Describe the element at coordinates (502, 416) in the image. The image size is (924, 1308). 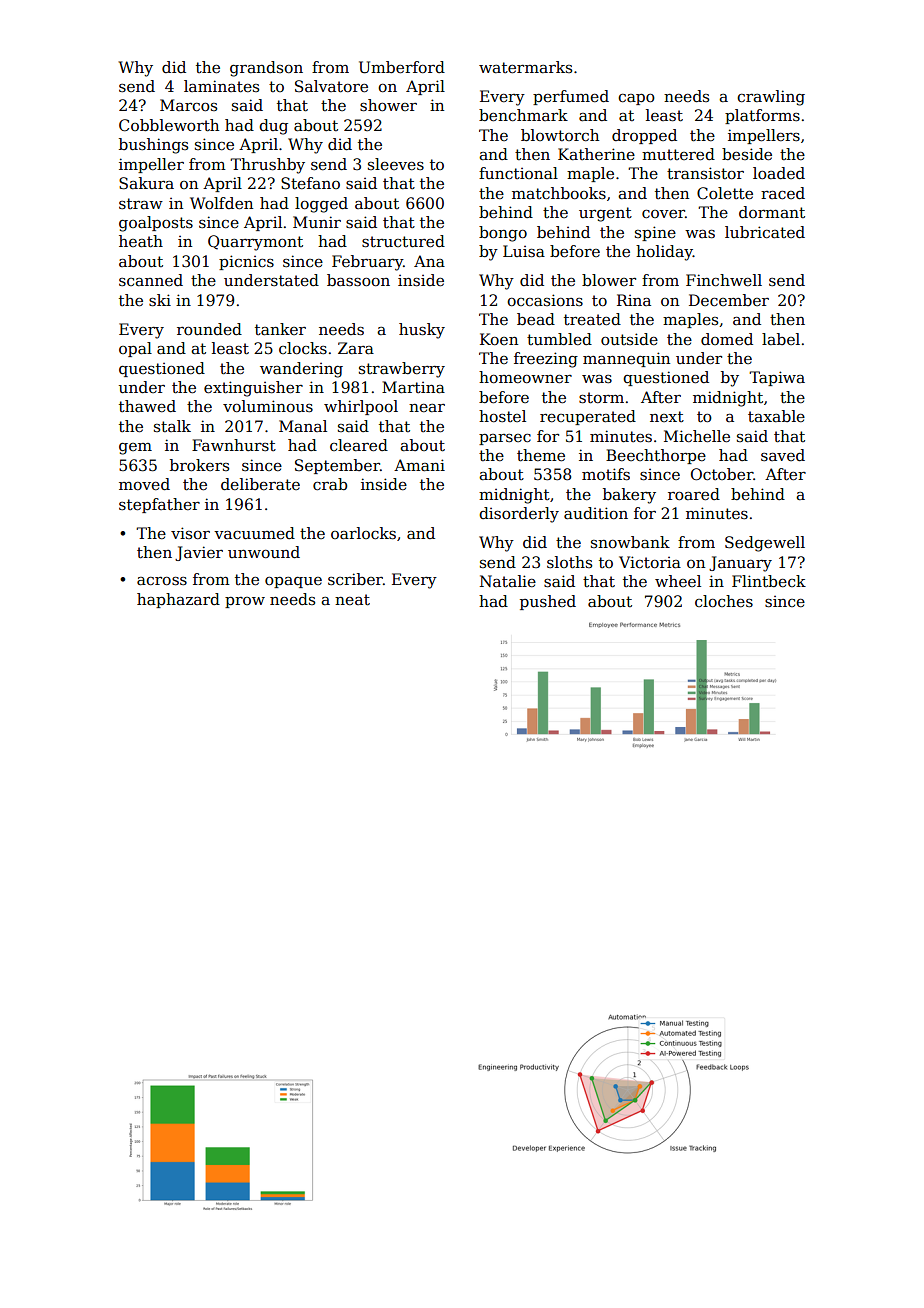
I see `hostel` at that location.
